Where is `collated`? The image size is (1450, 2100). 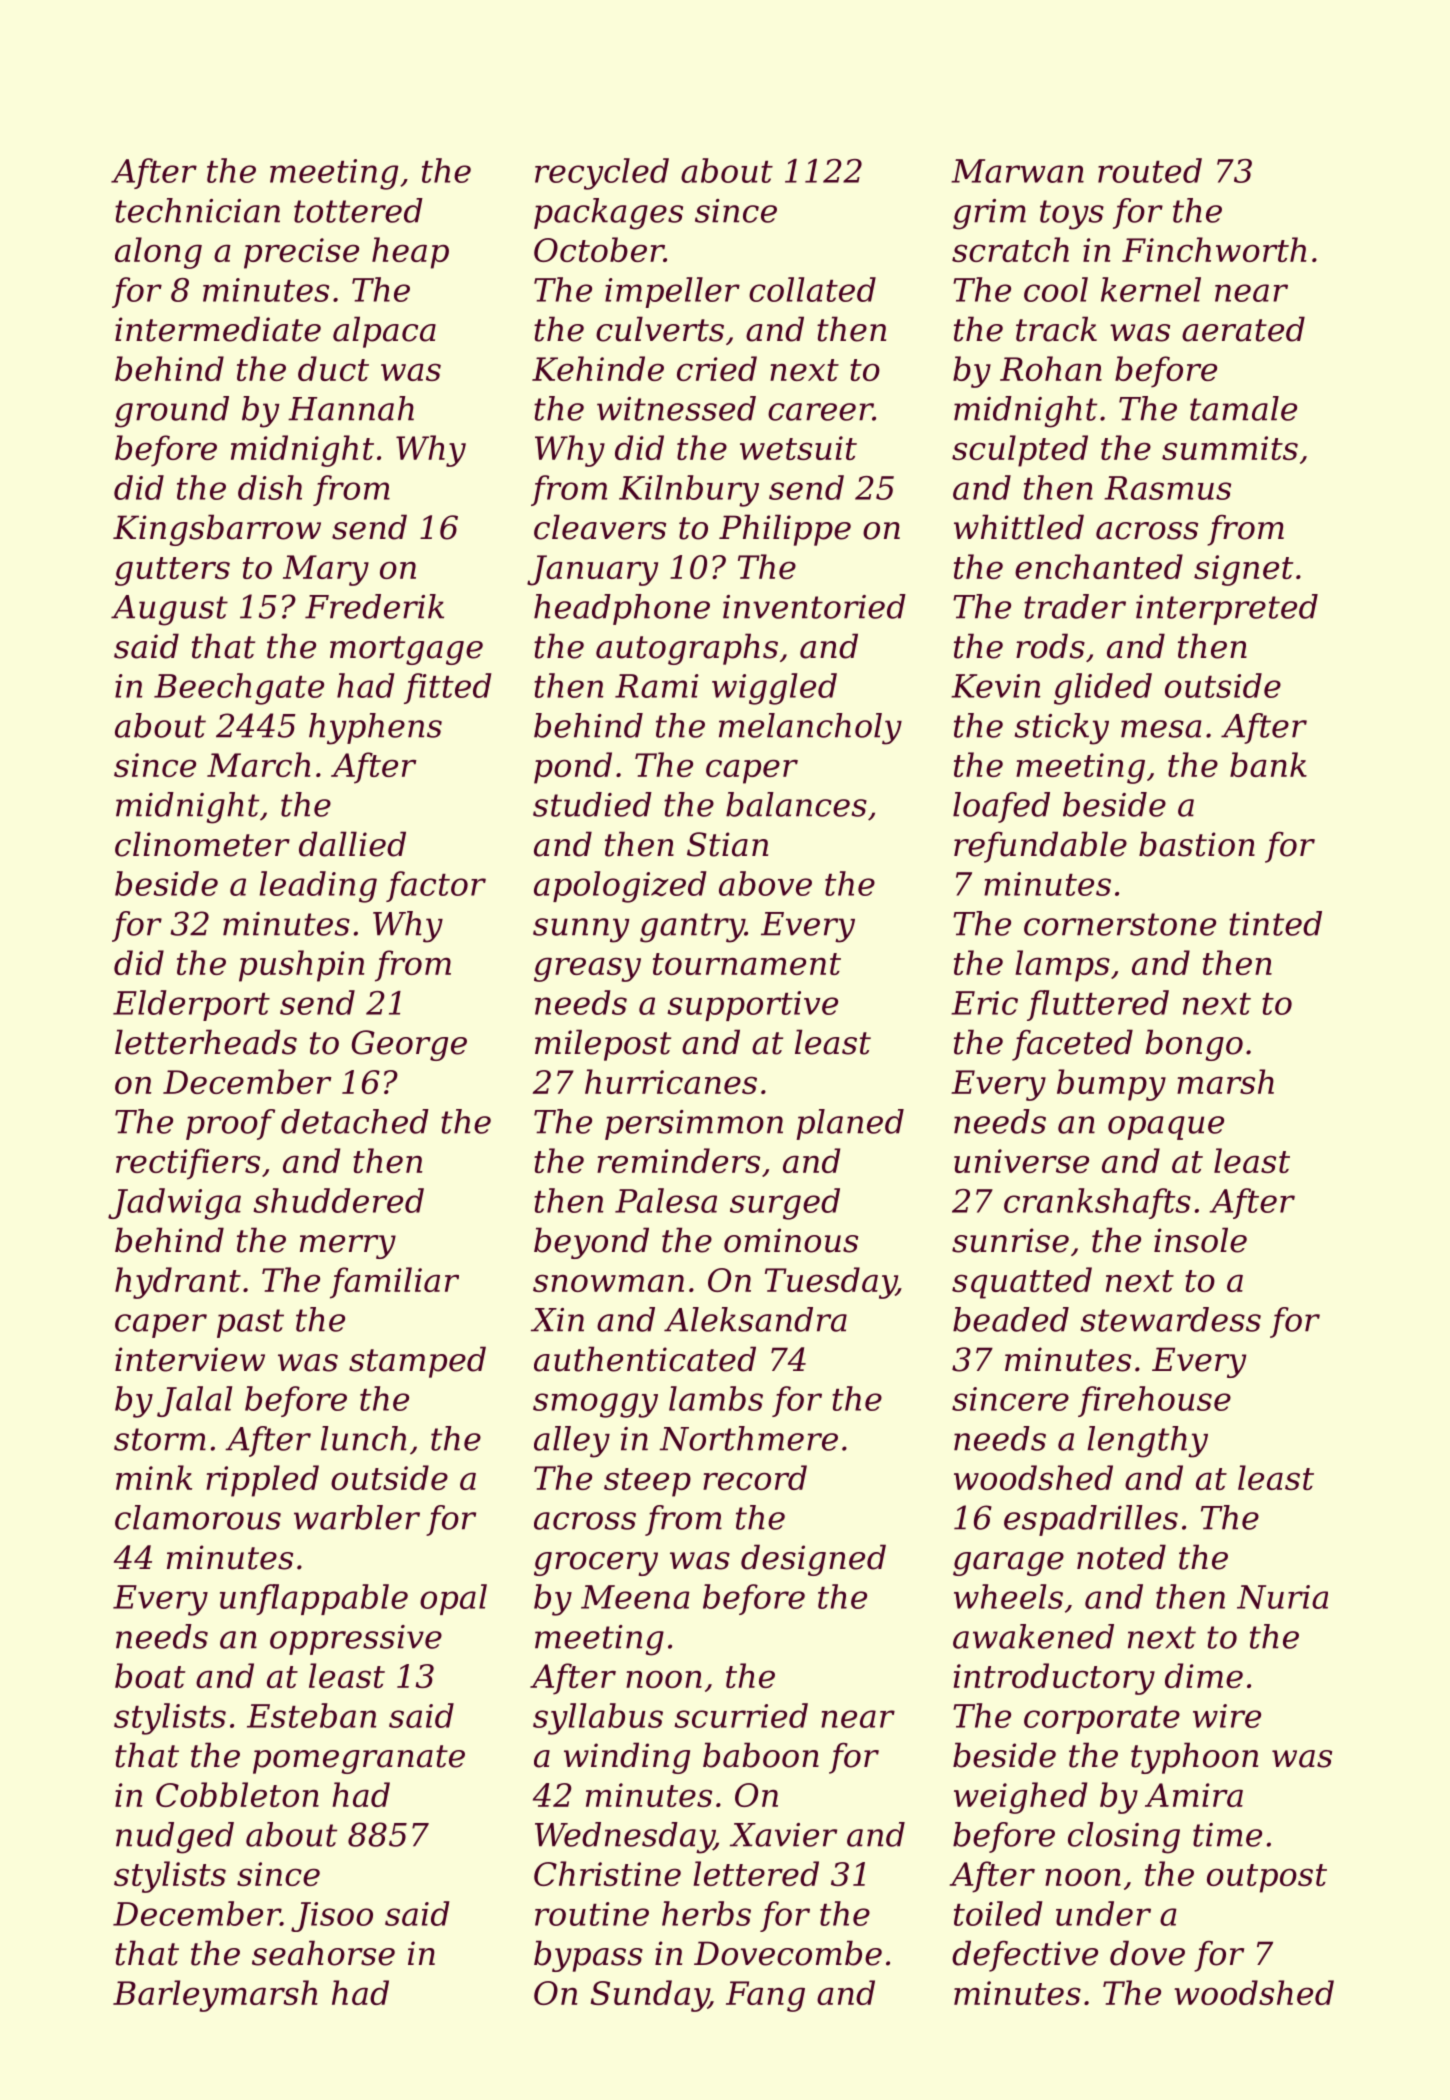
collated is located at coordinates (812, 289).
